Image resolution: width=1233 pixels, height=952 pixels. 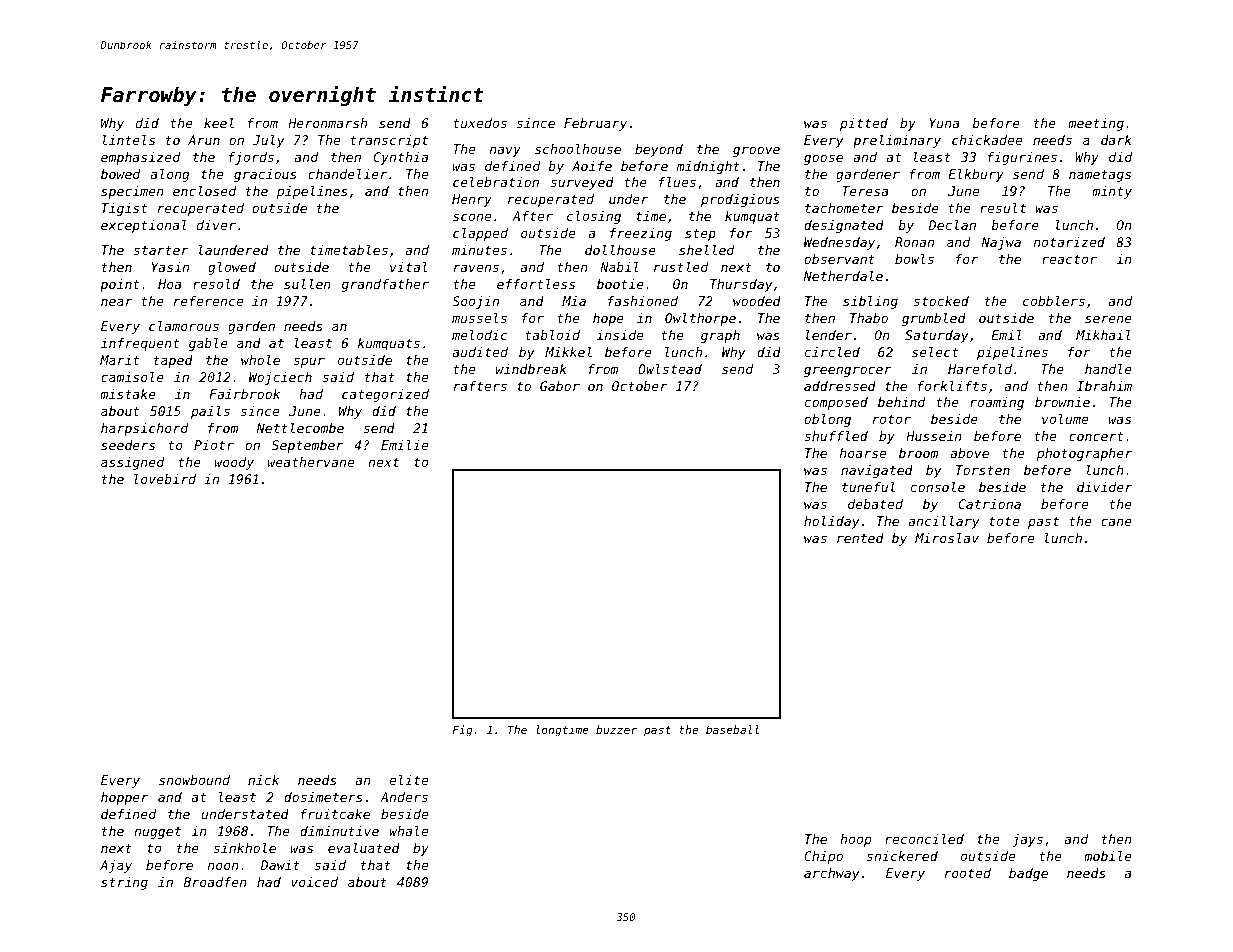 I want to click on cane, so click(x=1116, y=522).
